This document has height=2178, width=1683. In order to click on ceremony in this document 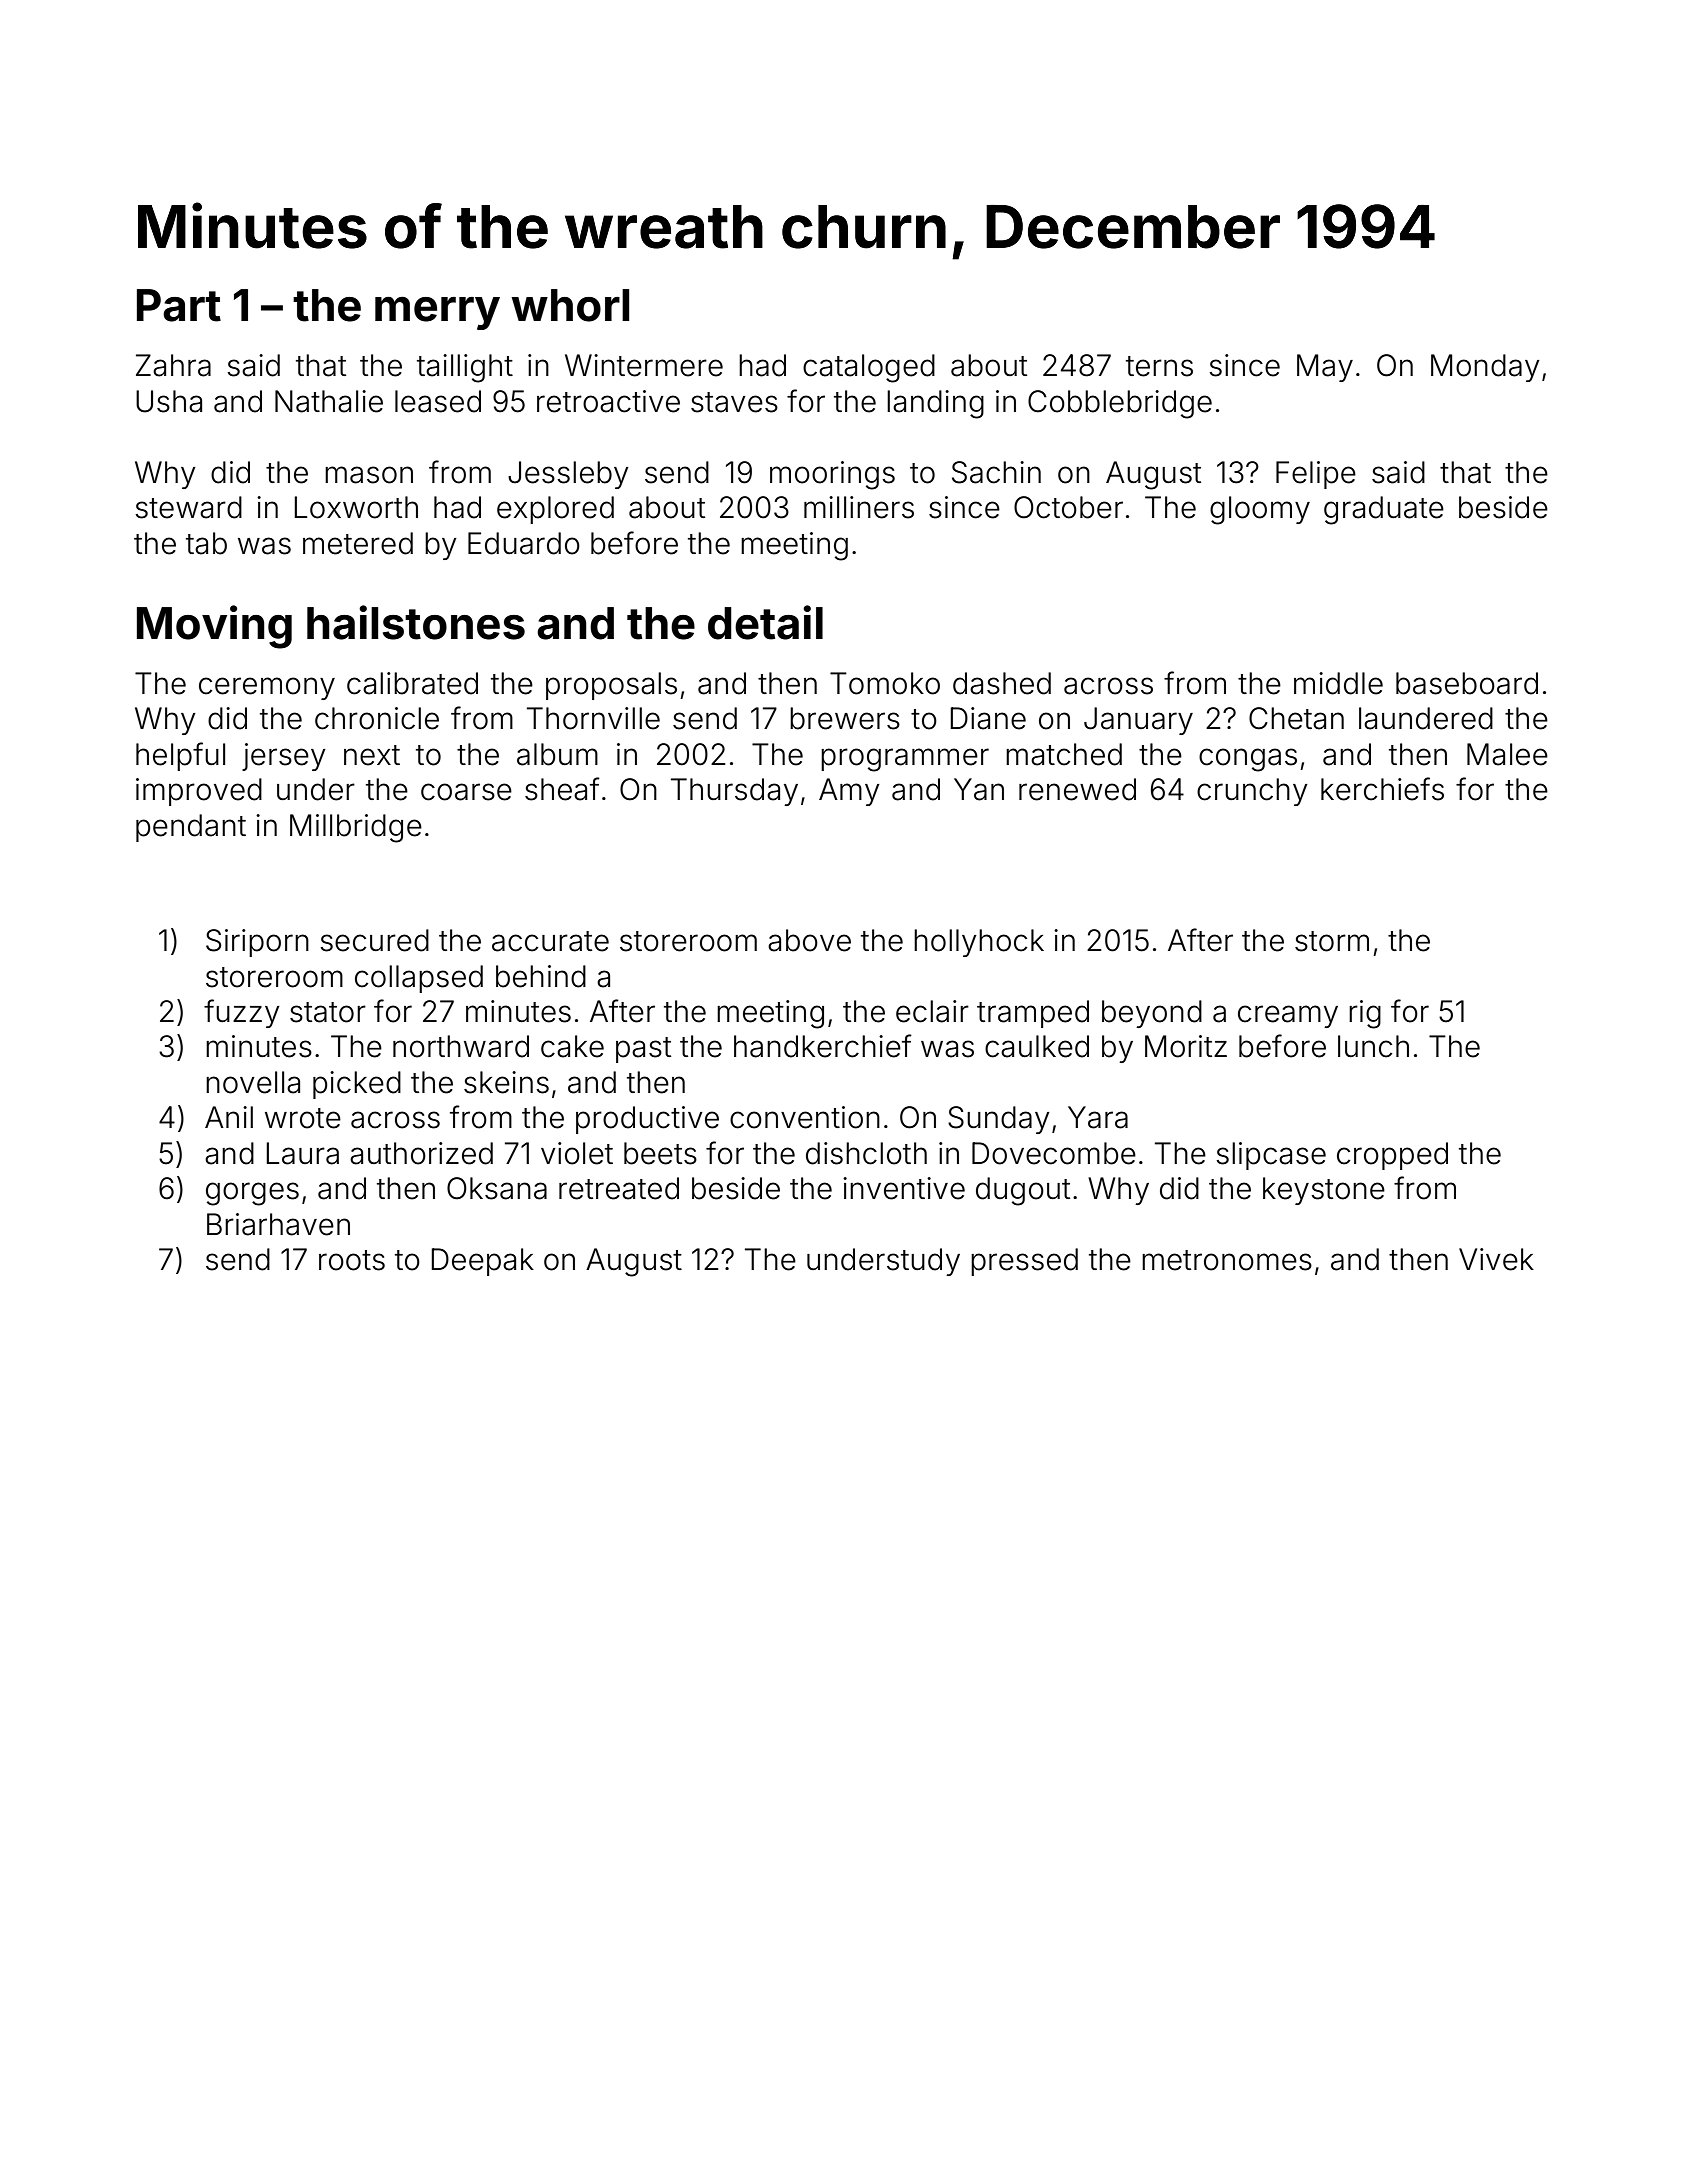, I will do `click(267, 688)`.
